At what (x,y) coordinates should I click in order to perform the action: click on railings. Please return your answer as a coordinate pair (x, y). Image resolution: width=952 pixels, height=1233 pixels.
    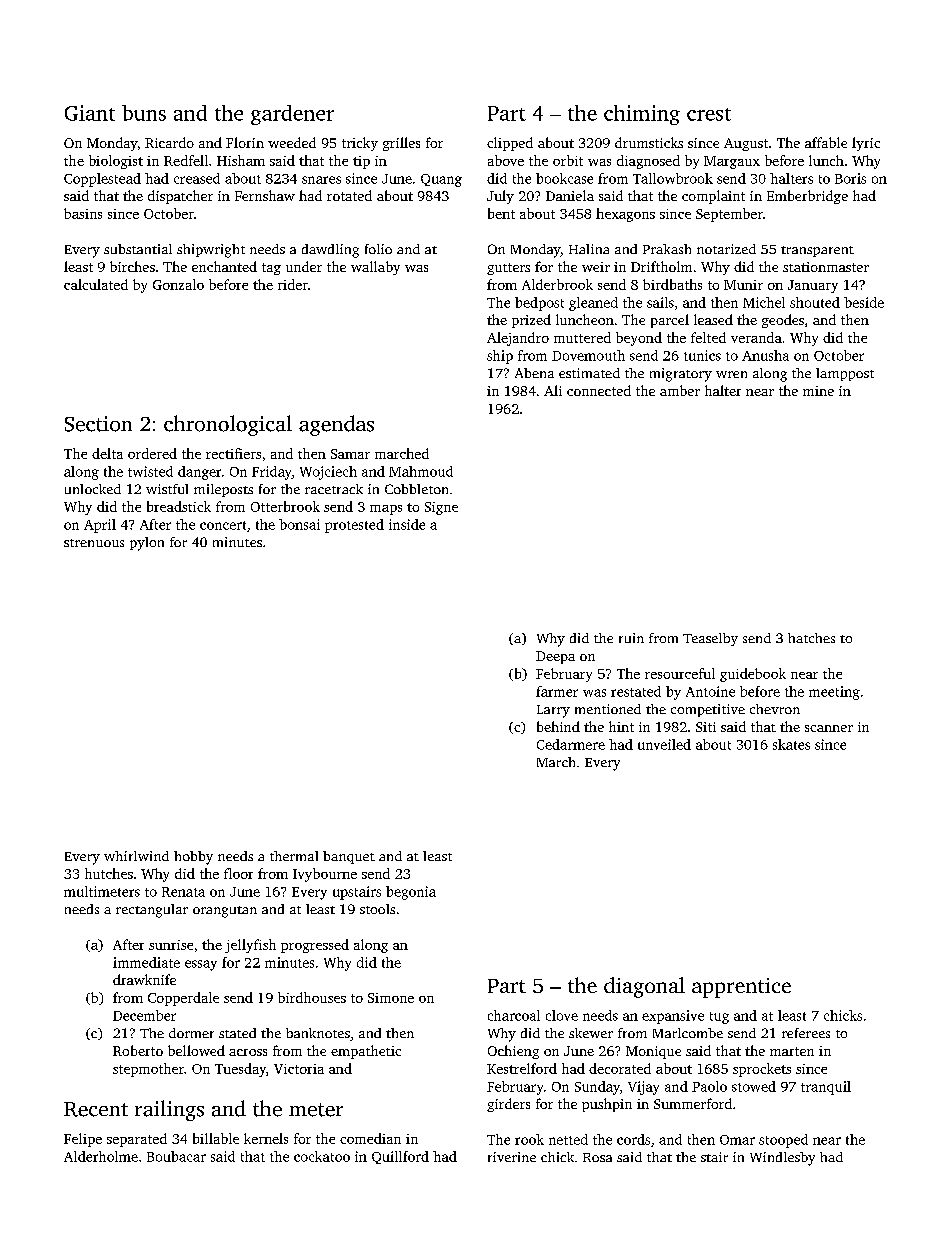
    Looking at the image, I should click on (169, 1110).
